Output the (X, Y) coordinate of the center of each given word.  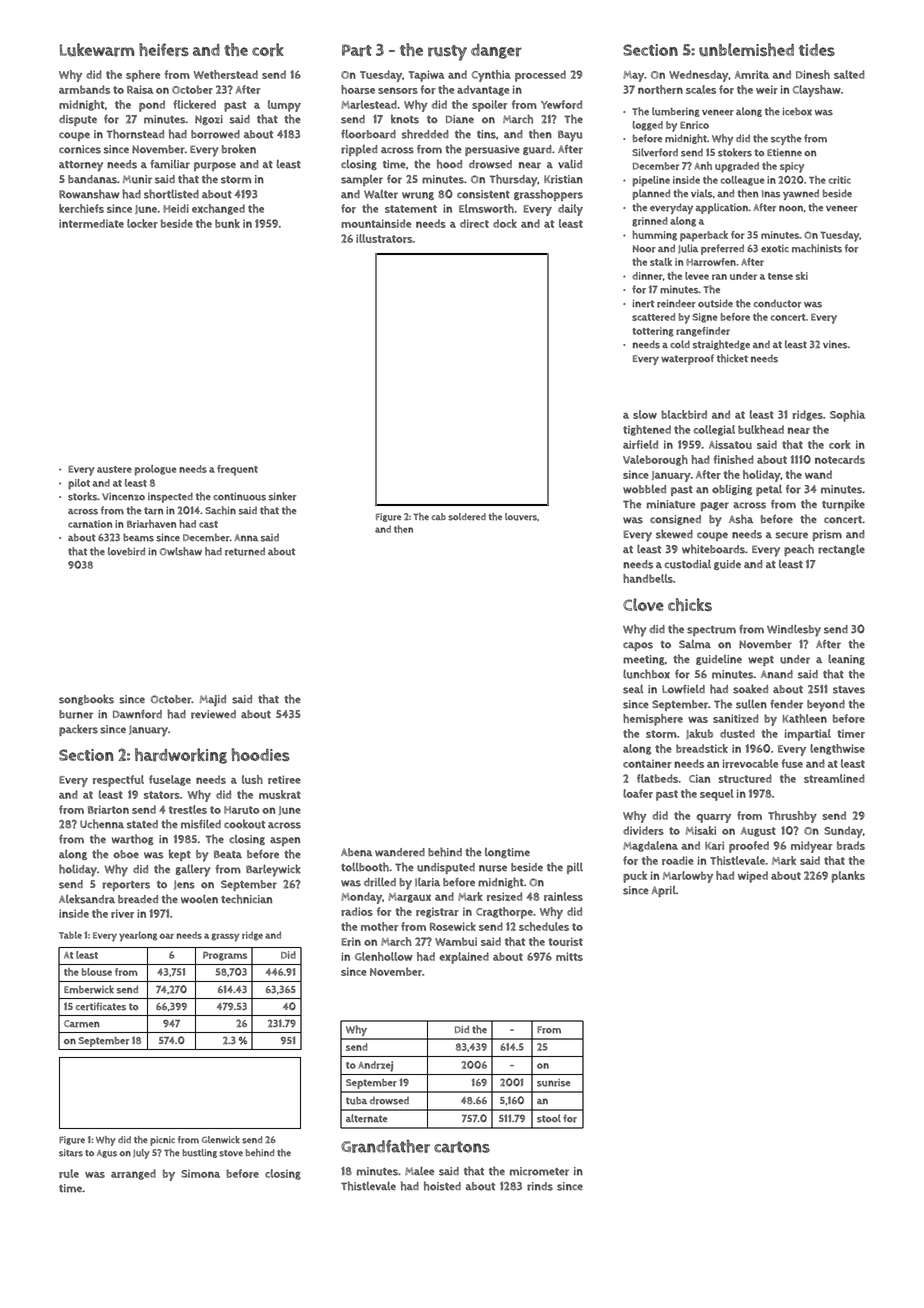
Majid (213, 700)
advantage (483, 90)
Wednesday (699, 76)
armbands (84, 89)
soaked (750, 689)
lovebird (126, 551)
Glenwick (221, 1139)
